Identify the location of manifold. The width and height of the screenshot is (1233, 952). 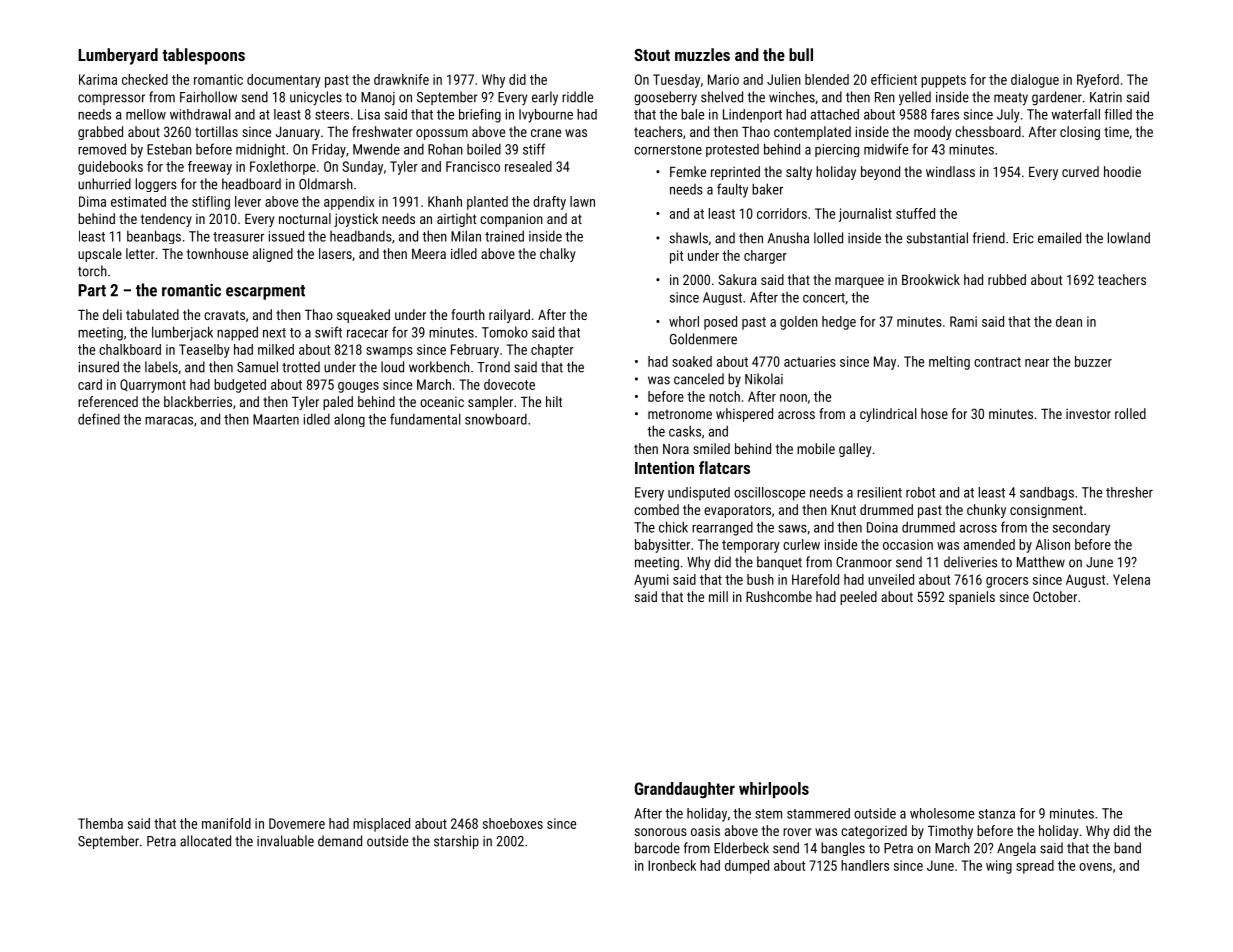
(226, 823).
